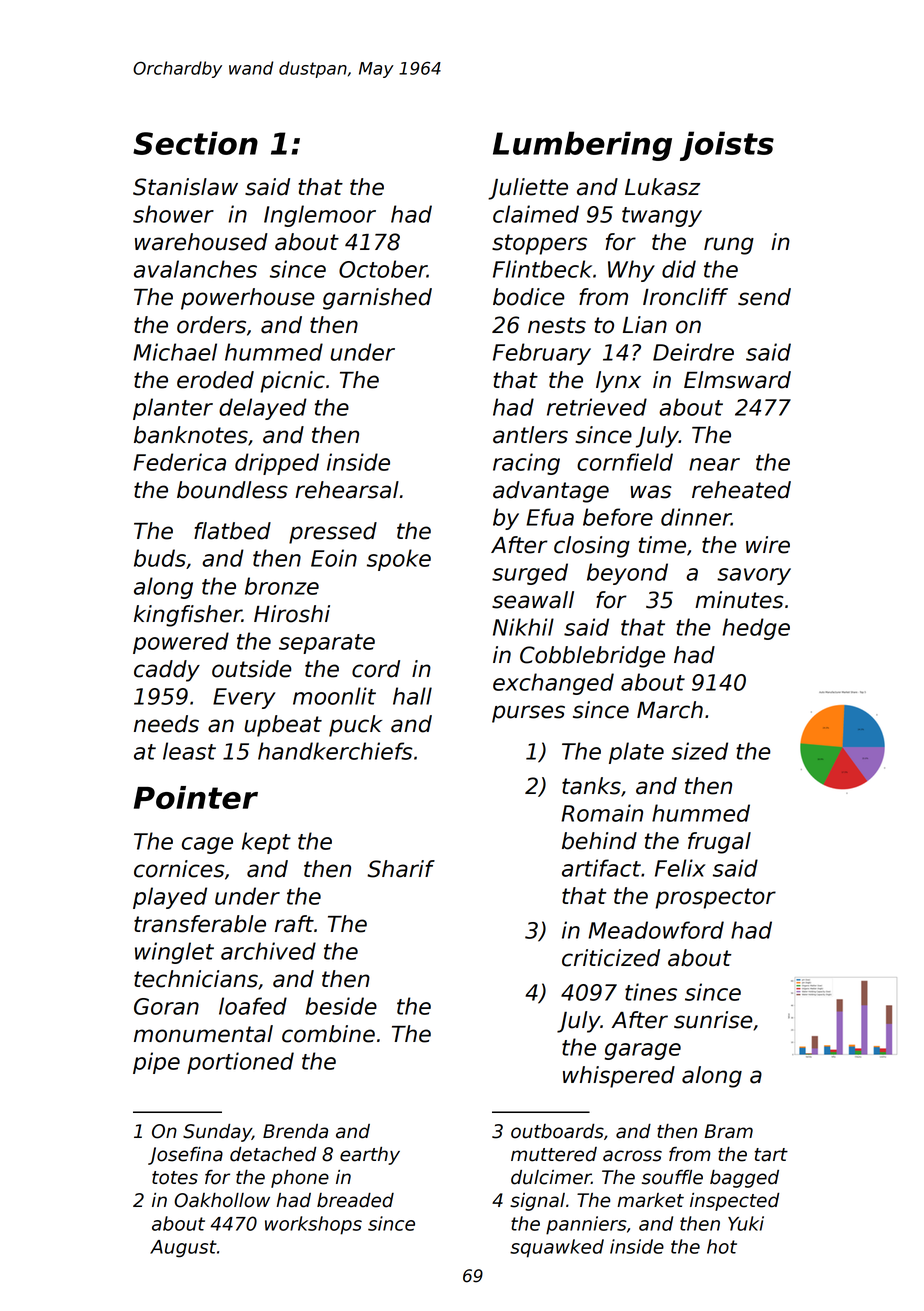 This screenshot has width=924, height=1311. What do you see at coordinates (300, 1179) in the screenshot?
I see `phone` at bounding box center [300, 1179].
